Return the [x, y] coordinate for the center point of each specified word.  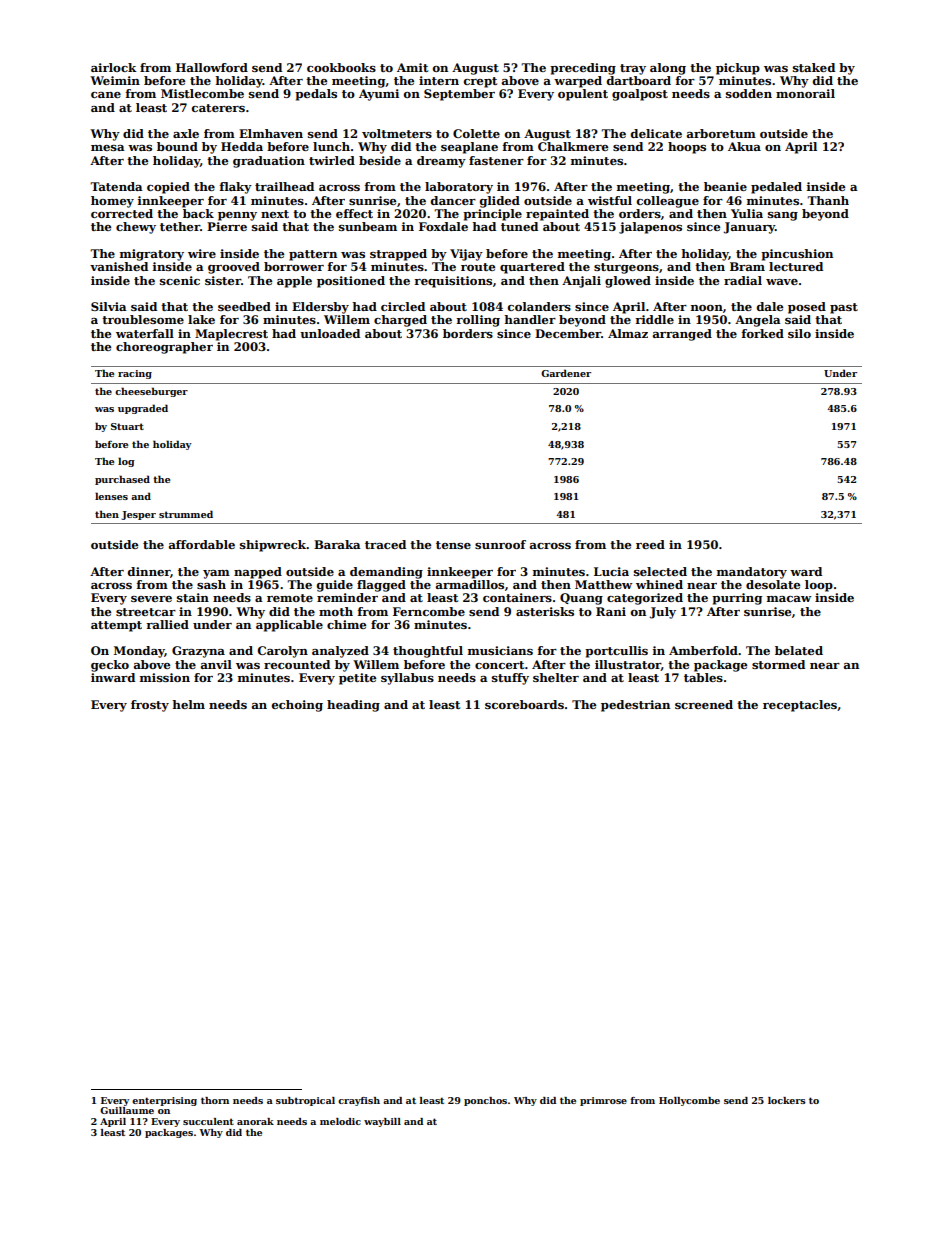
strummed [186, 514]
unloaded [330, 333]
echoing [297, 706]
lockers [787, 1100]
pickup [738, 69]
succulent [208, 1121]
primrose [603, 1101]
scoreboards [524, 704]
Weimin [115, 80]
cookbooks [341, 67]
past [844, 308]
